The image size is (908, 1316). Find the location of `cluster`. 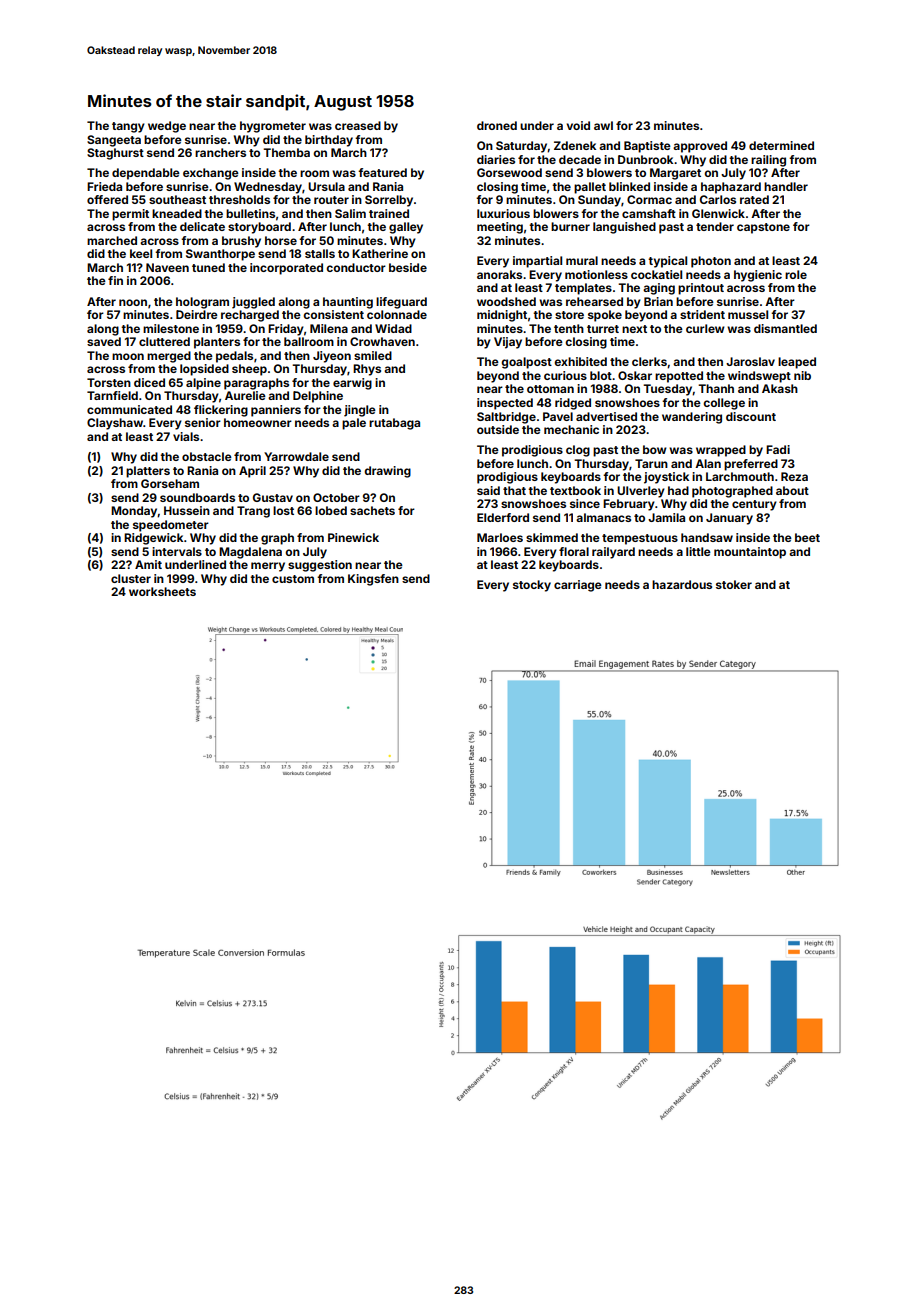

cluster is located at coordinates (131, 578).
